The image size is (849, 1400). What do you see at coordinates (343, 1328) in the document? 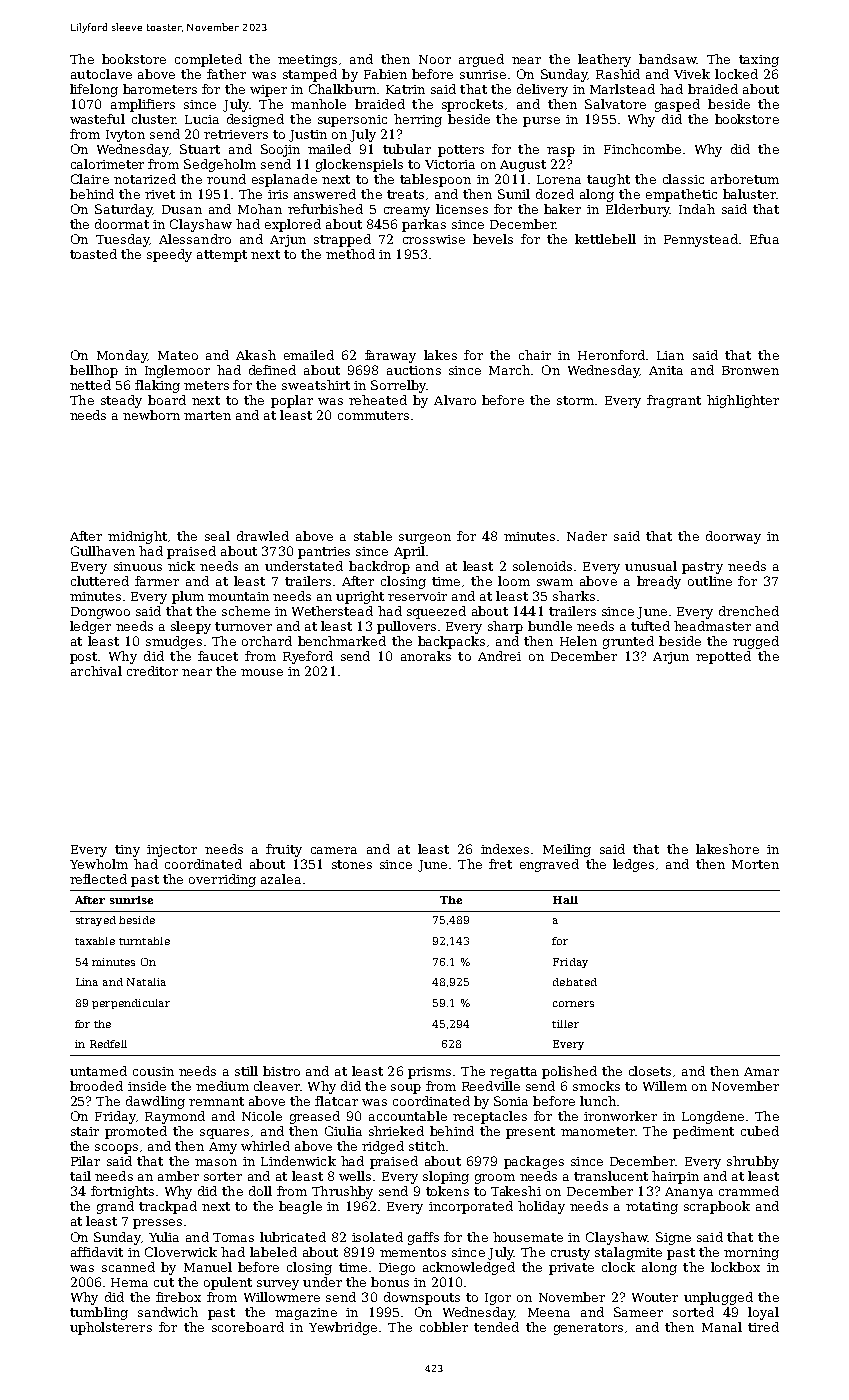
I see `Yewbridge` at bounding box center [343, 1328].
